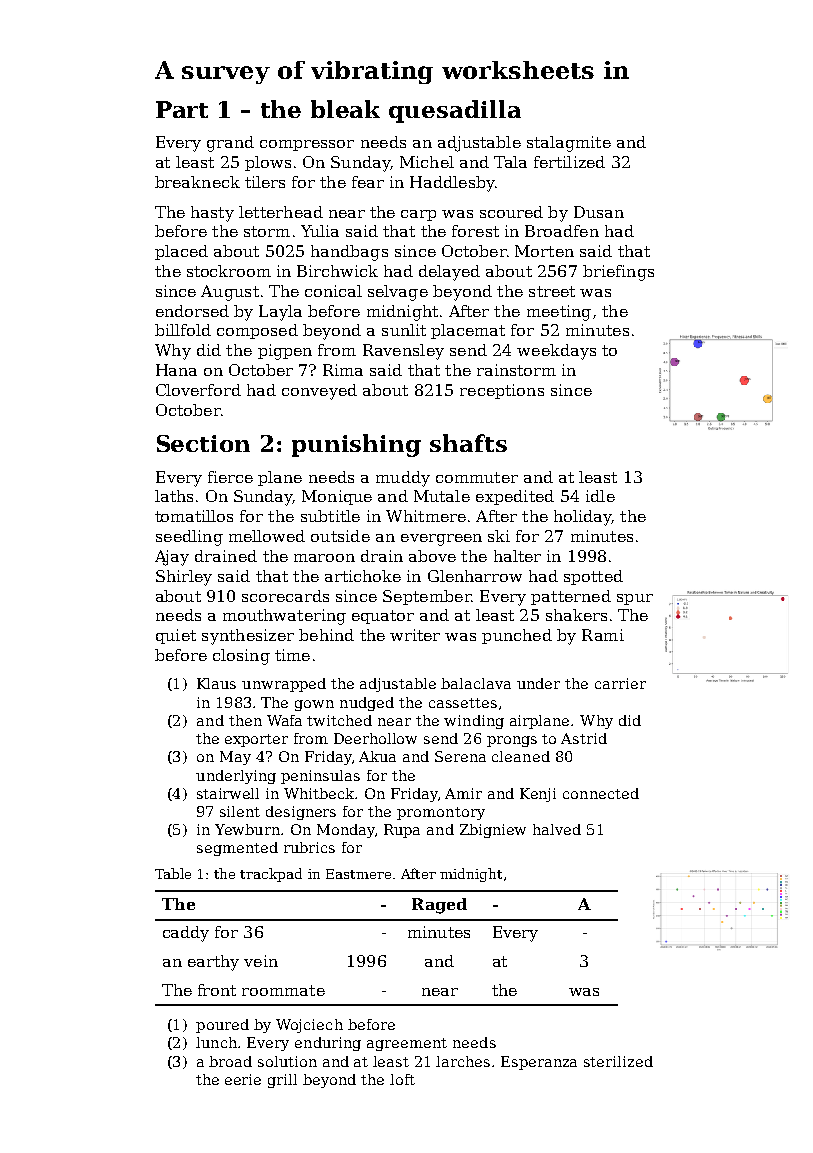 The height and width of the image is (1153, 813). Describe the element at coordinates (474, 722) in the image. I see `winding` at that location.
